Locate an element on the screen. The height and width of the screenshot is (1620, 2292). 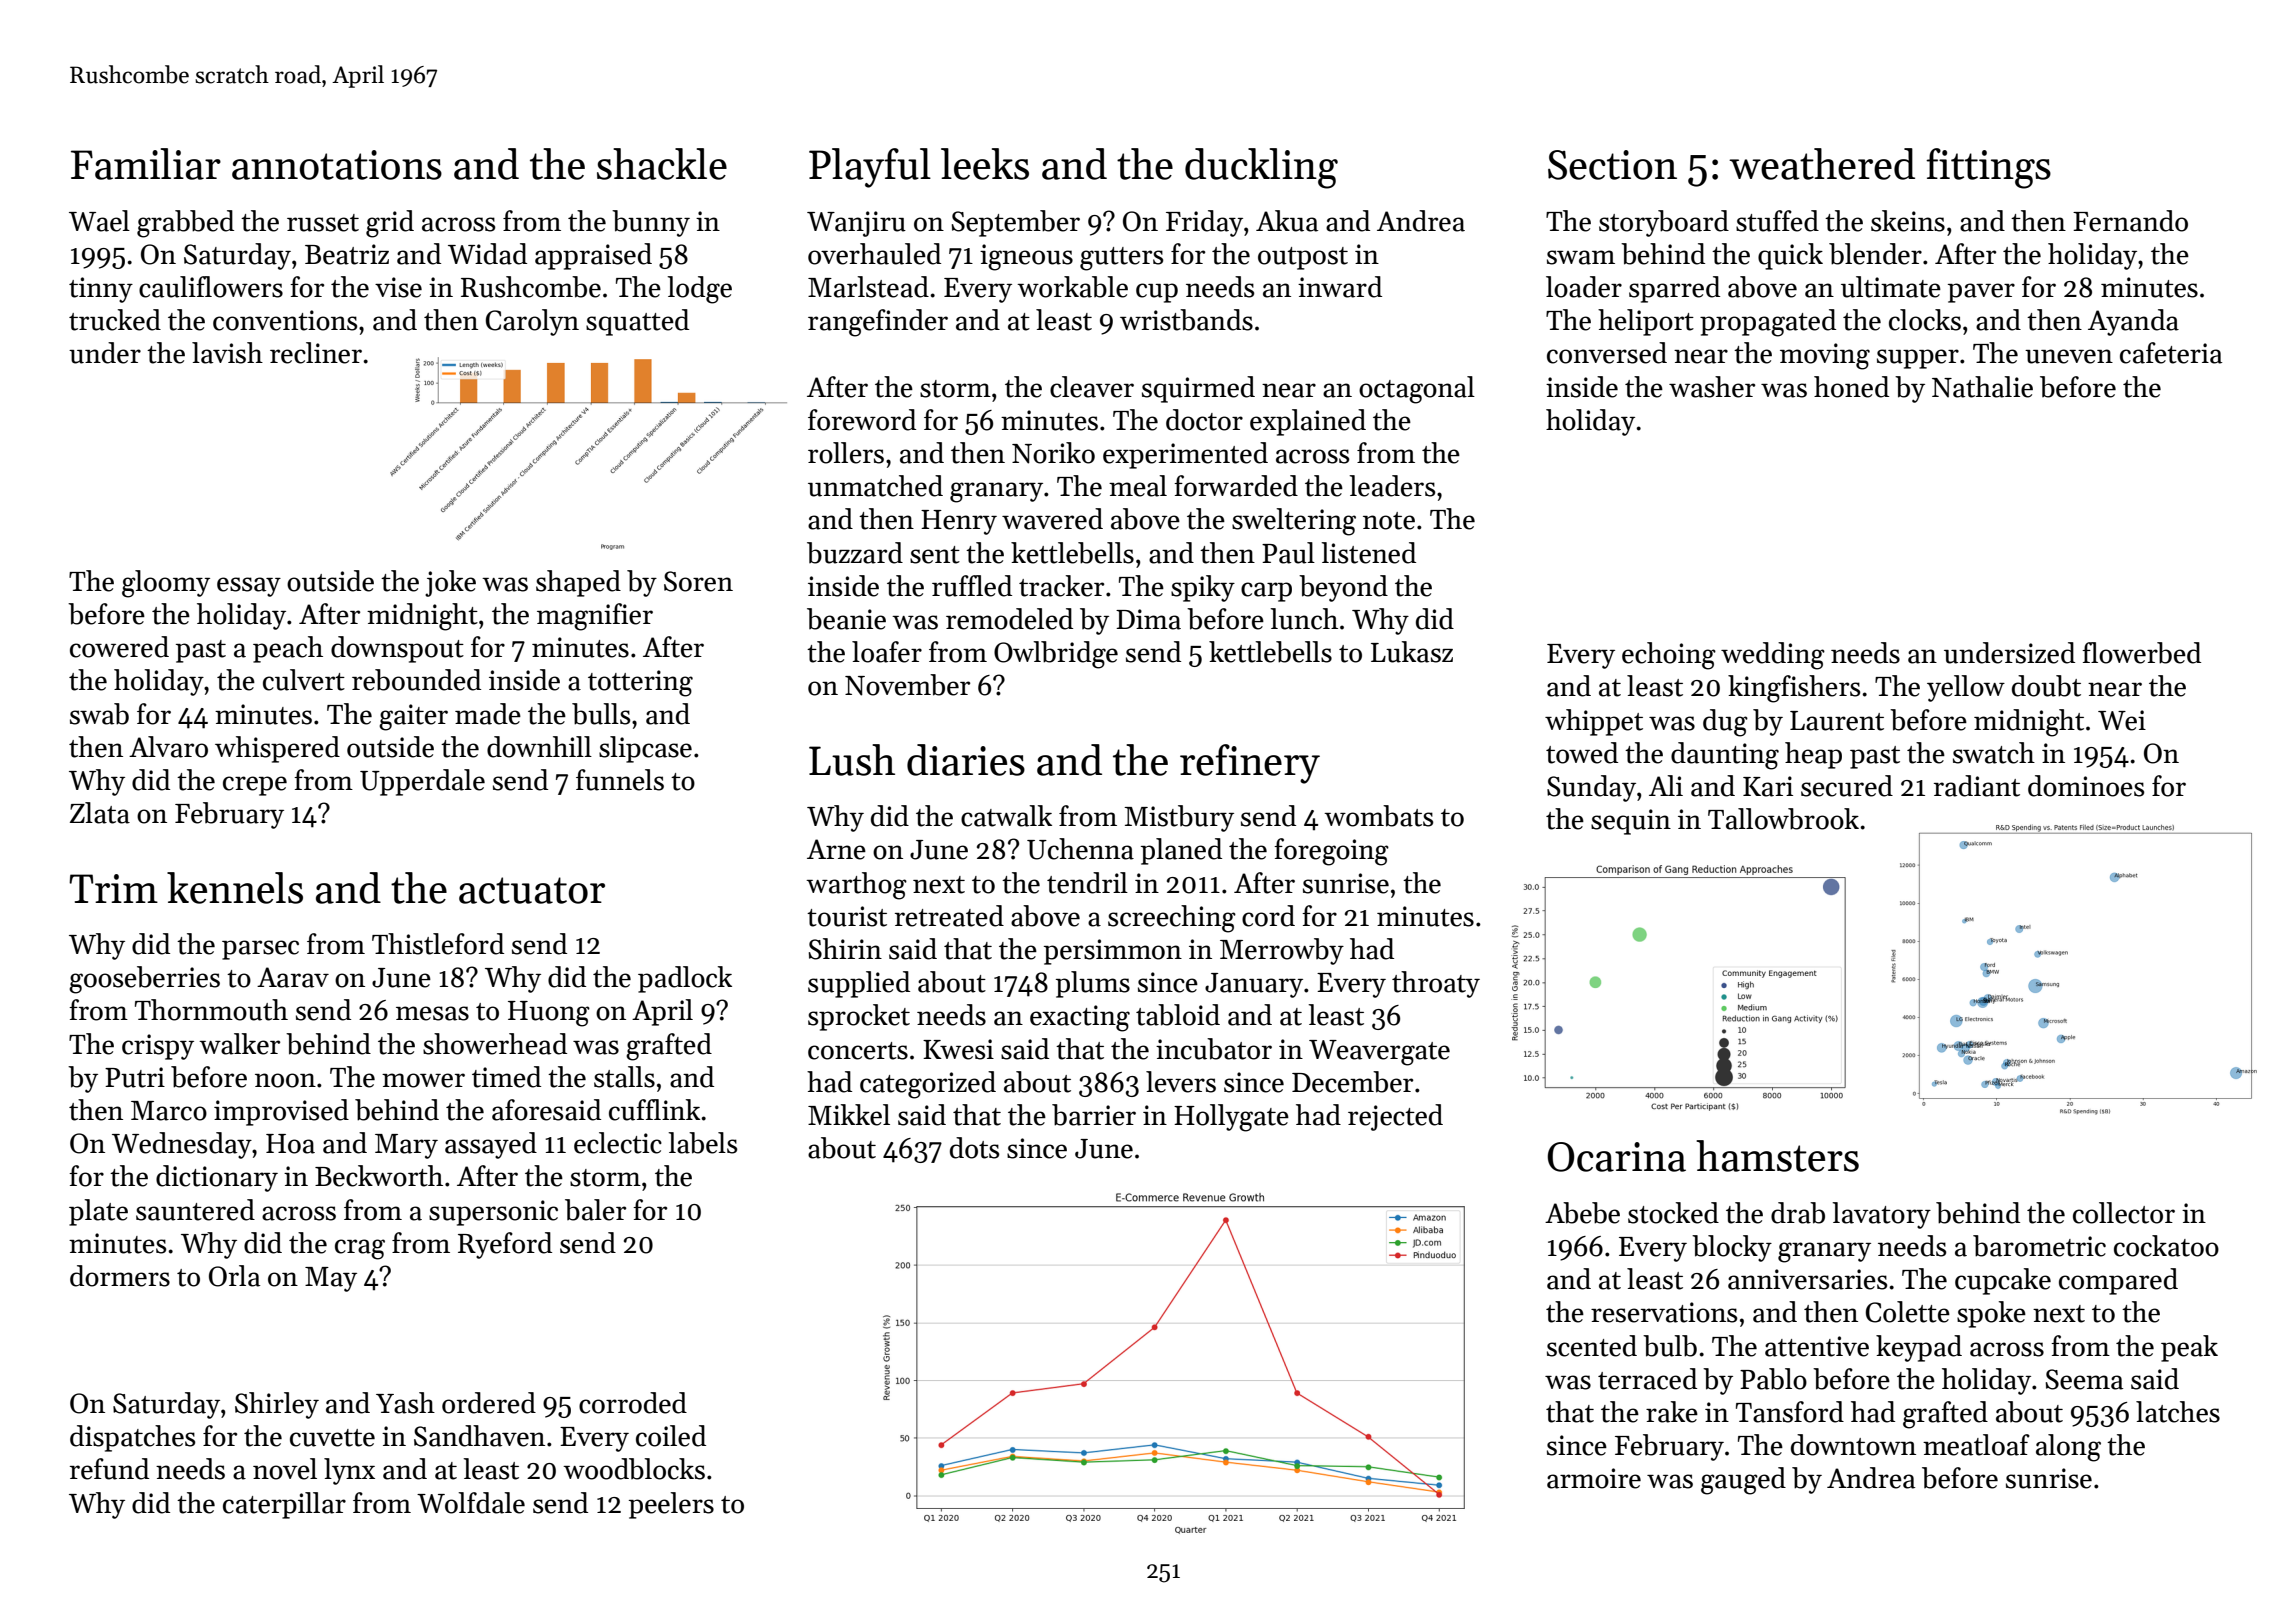
cockatoo is located at coordinates (2166, 1246).
